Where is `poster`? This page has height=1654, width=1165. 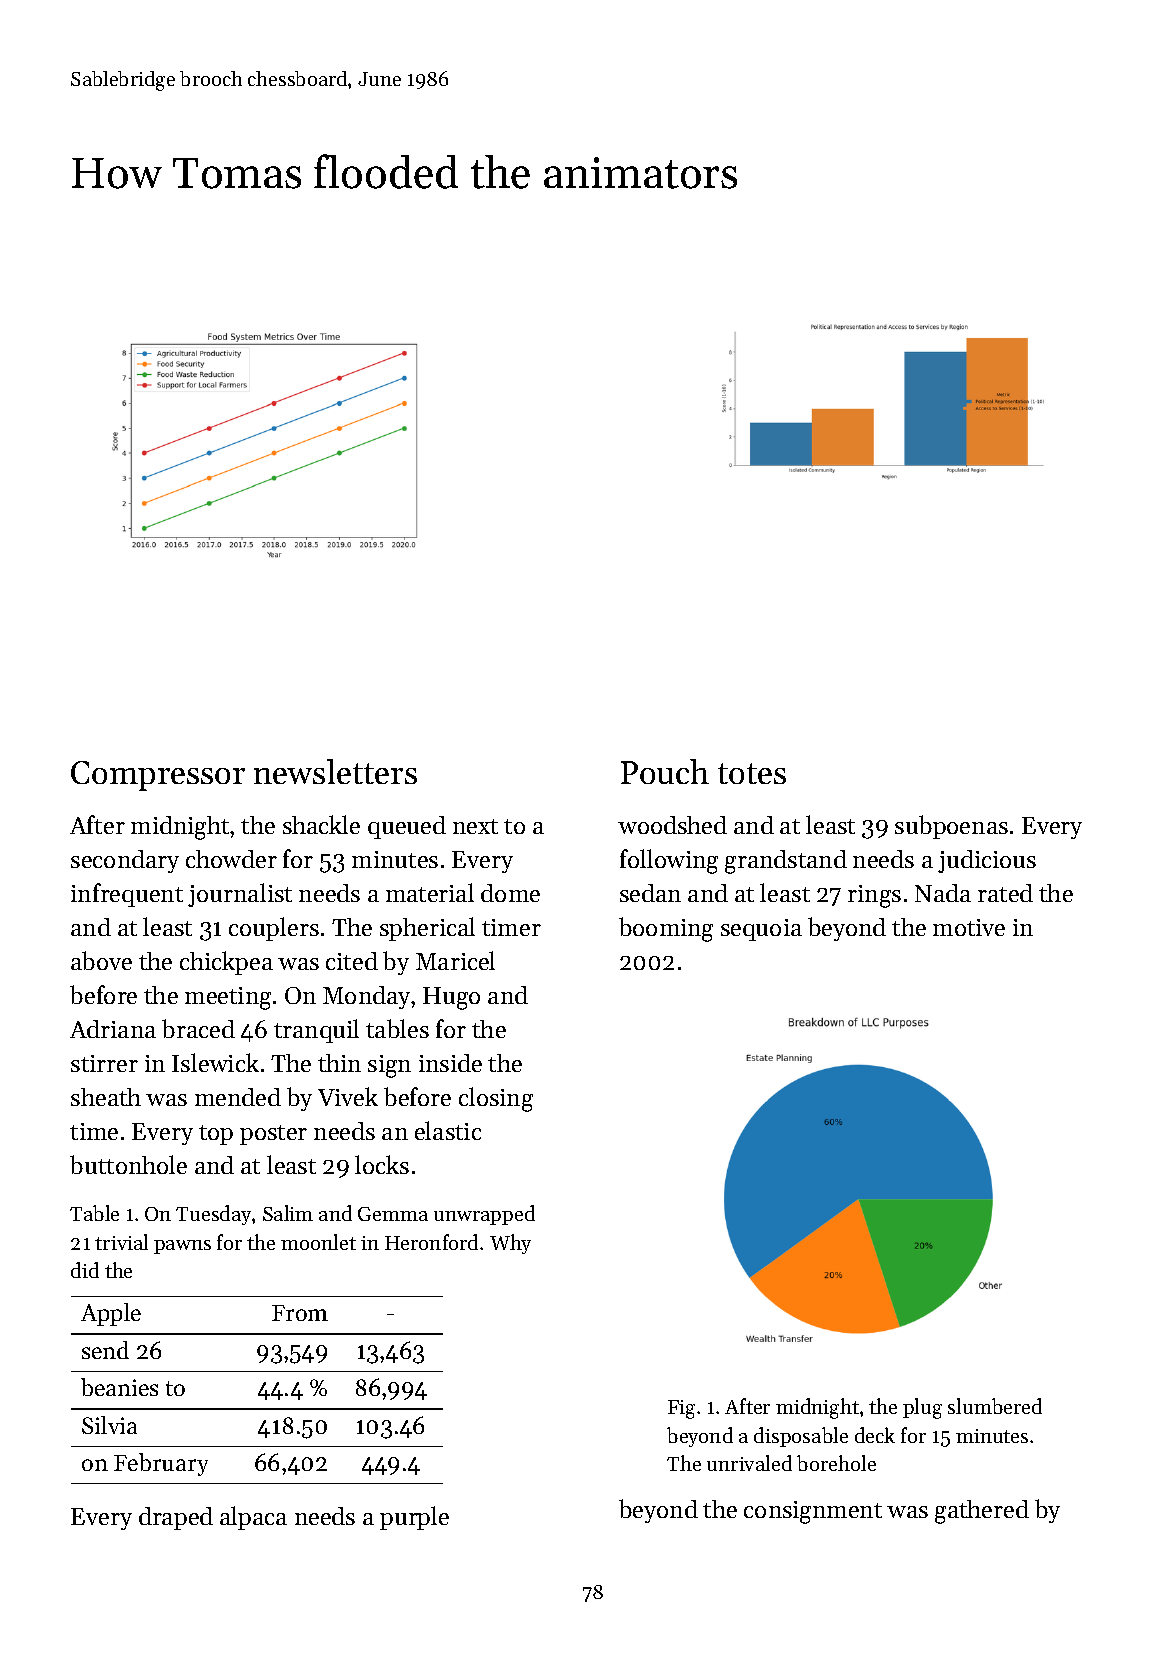
poster is located at coordinates (273, 1135).
